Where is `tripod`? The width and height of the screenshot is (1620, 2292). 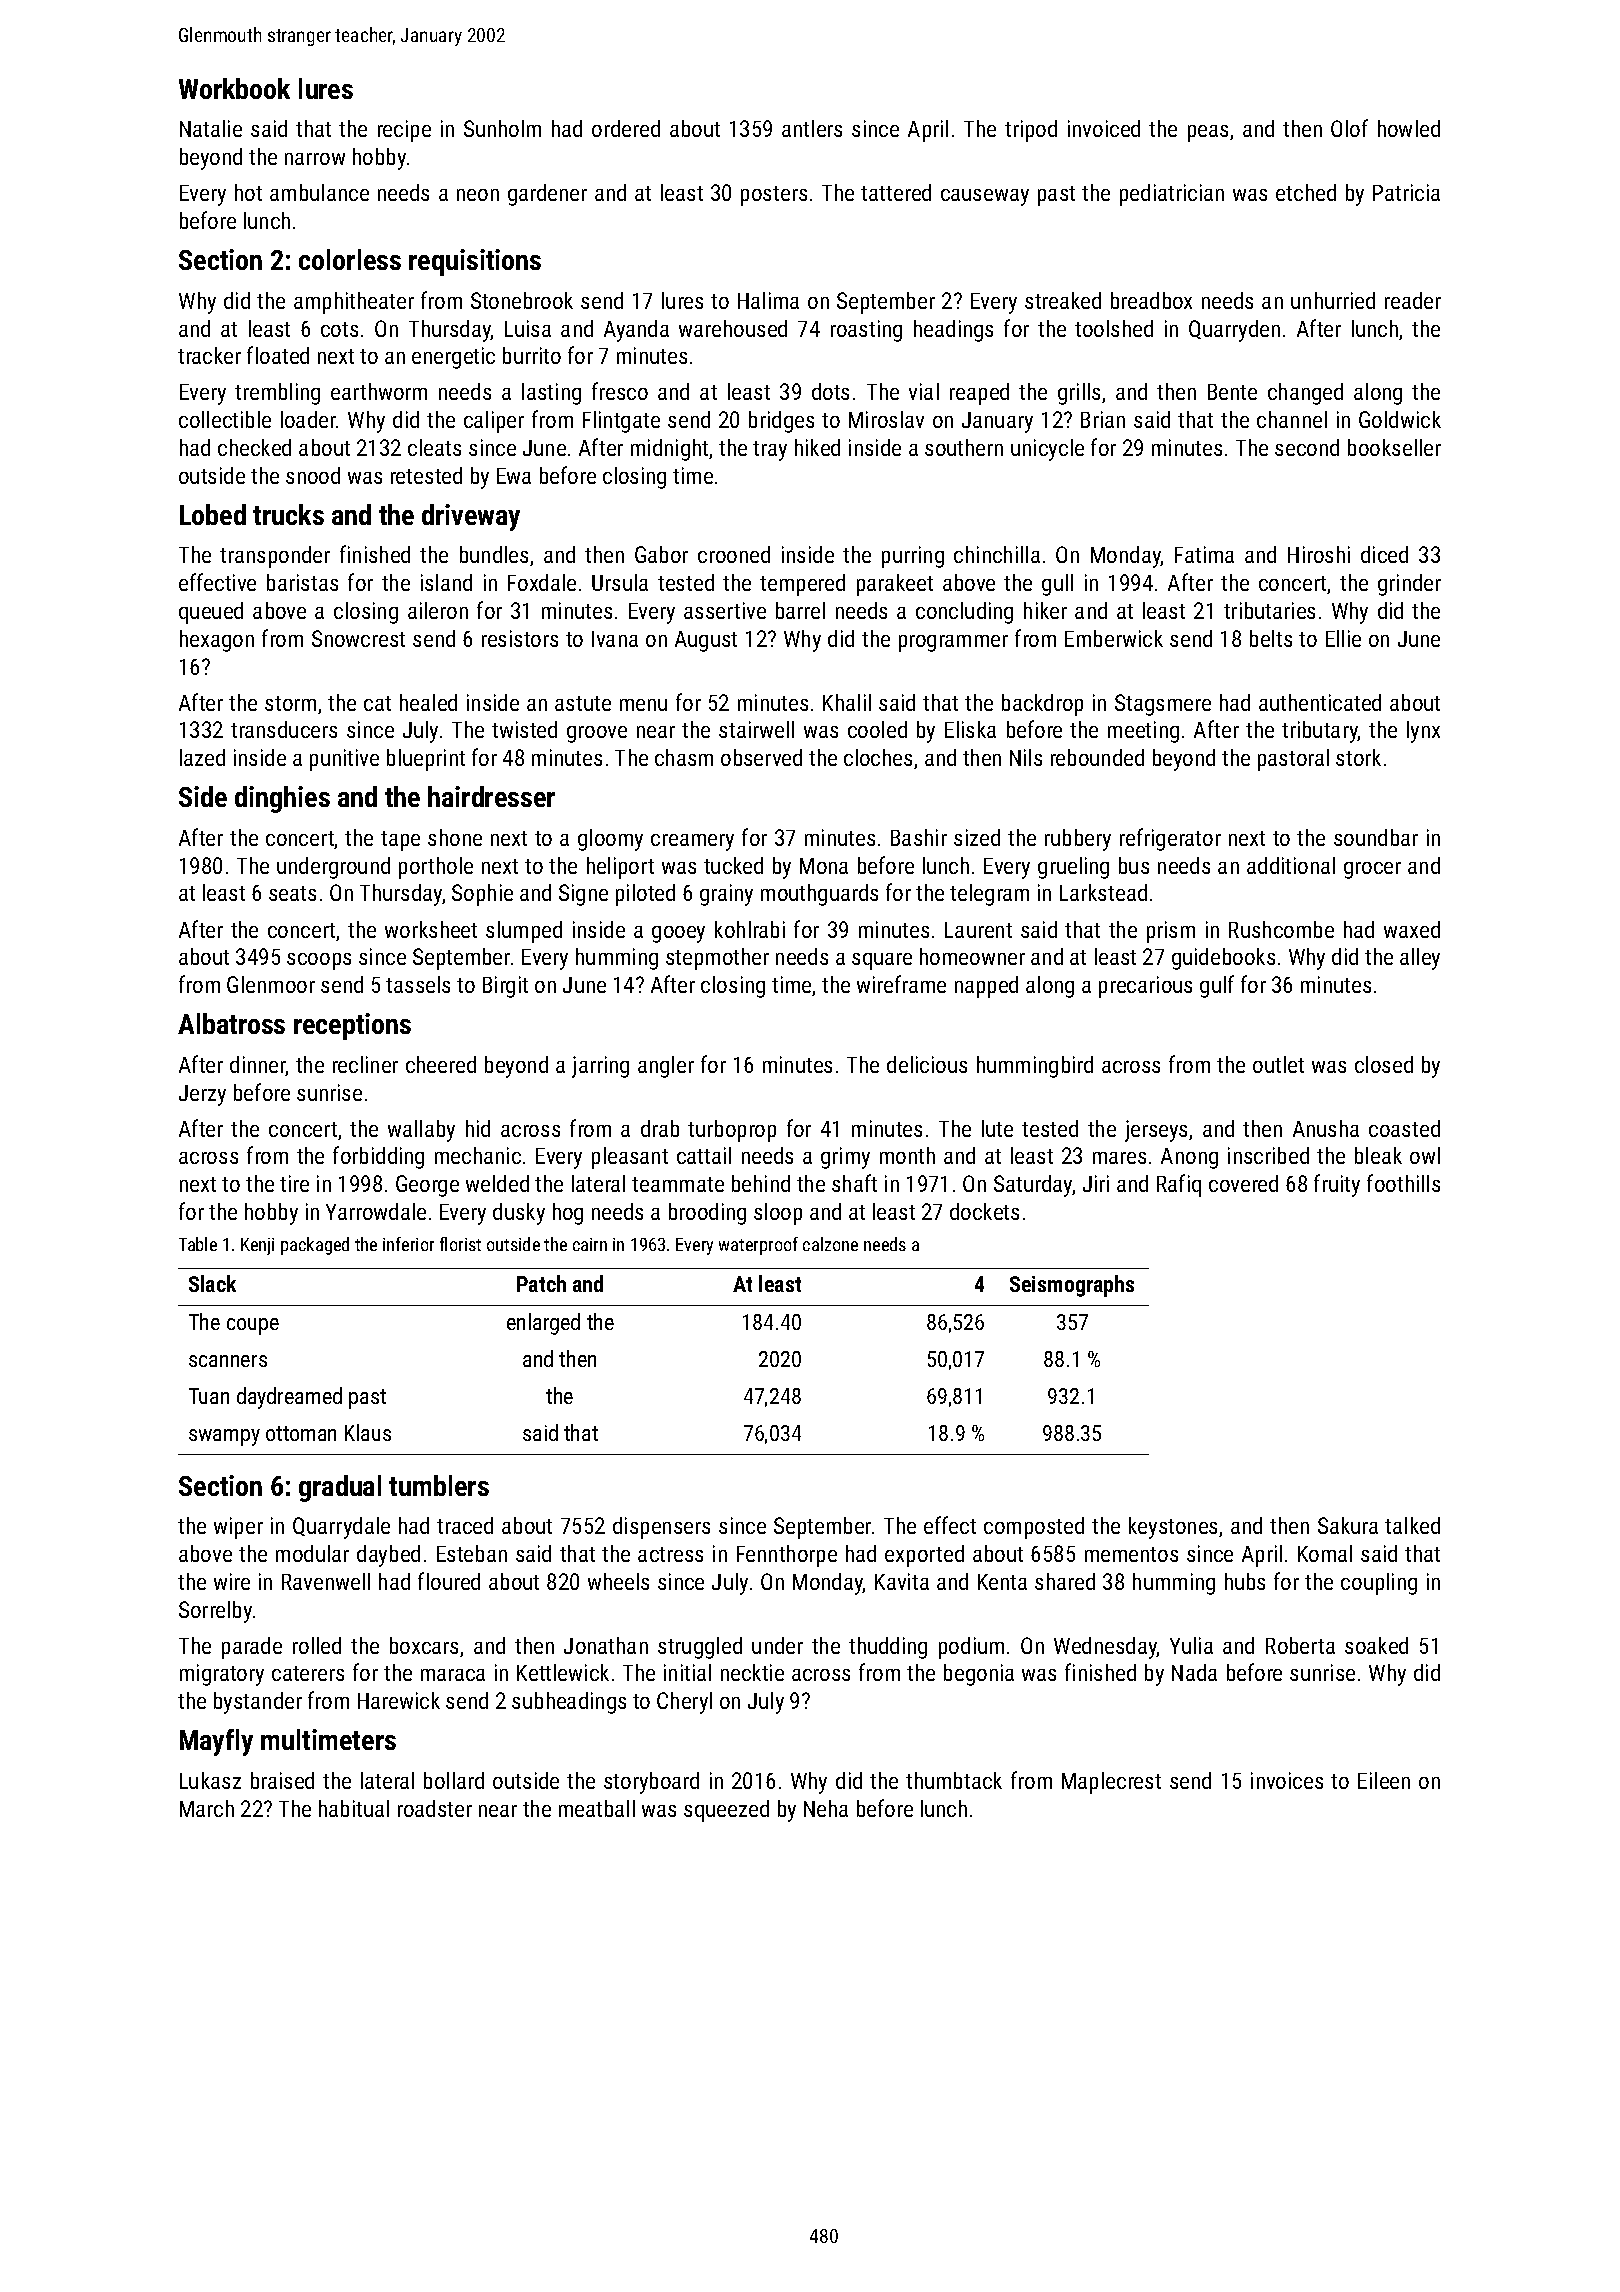
tripod is located at coordinates (1031, 131).
